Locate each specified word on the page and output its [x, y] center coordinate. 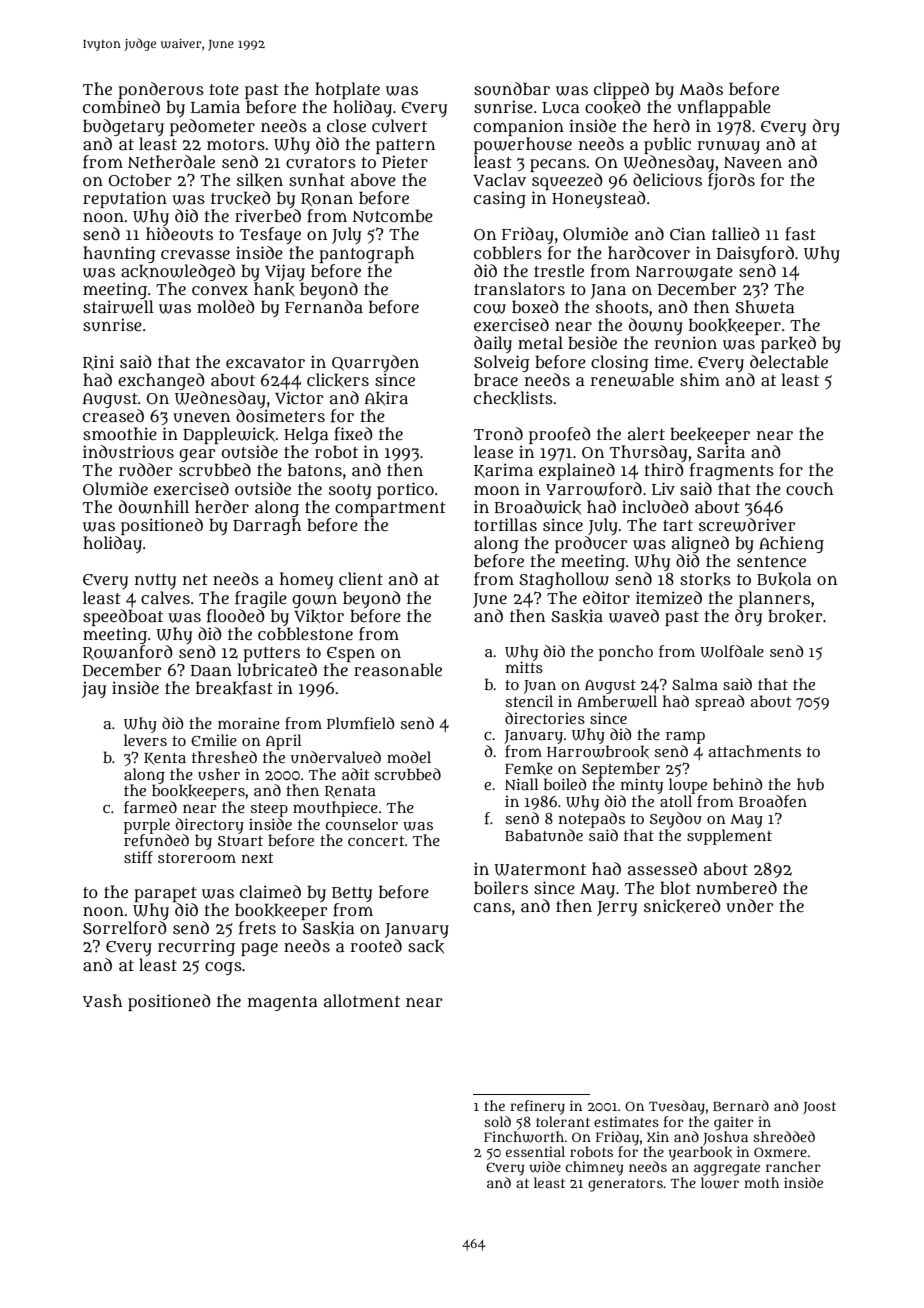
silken [260, 180]
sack [426, 946]
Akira [386, 398]
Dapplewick [229, 435]
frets [257, 928]
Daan [211, 670]
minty [641, 786]
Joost [819, 1108]
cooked [613, 107]
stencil [529, 701]
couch [809, 489]
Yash [102, 1000]
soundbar [512, 89]
